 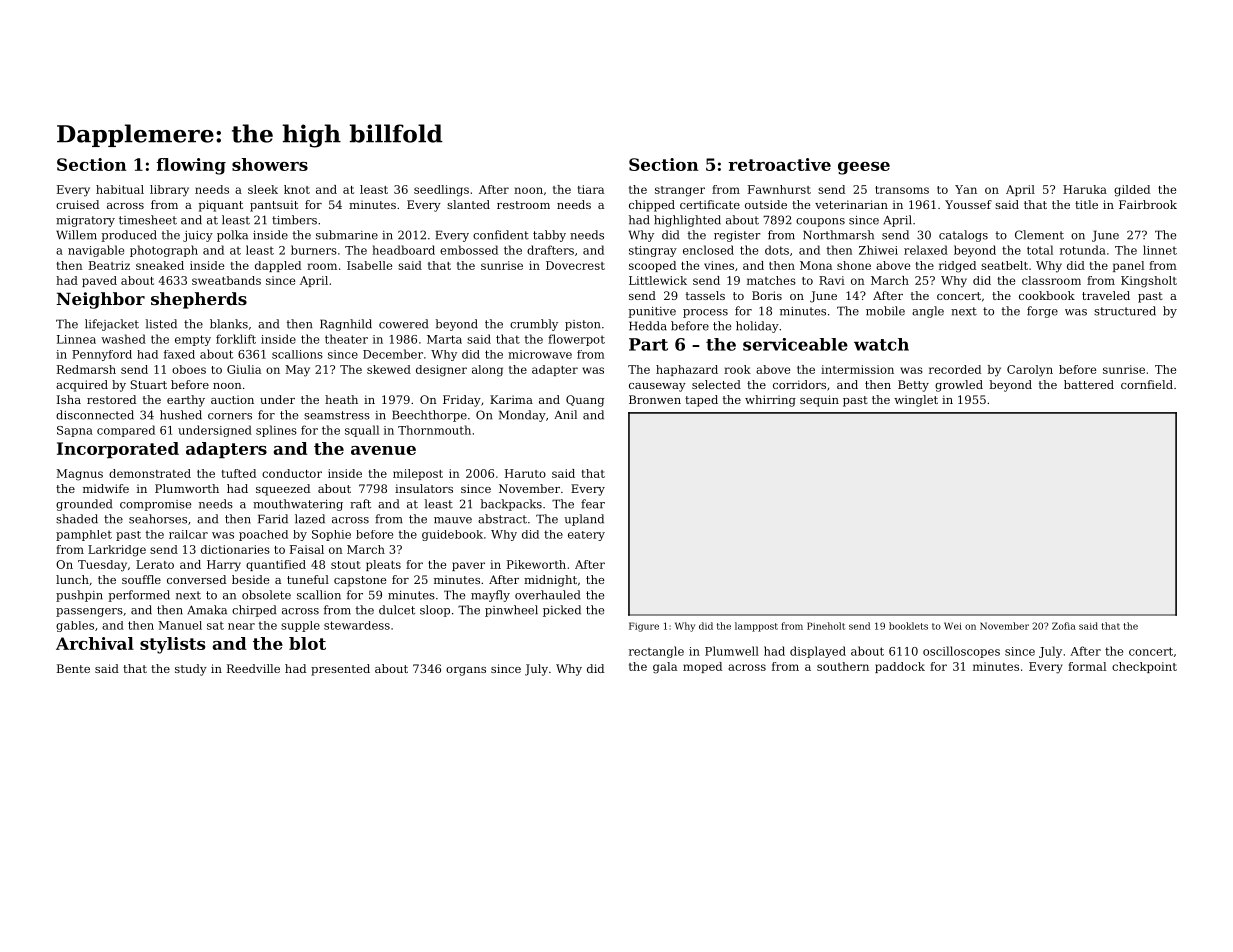 What do you see at coordinates (191, 670) in the screenshot?
I see `study` at bounding box center [191, 670].
